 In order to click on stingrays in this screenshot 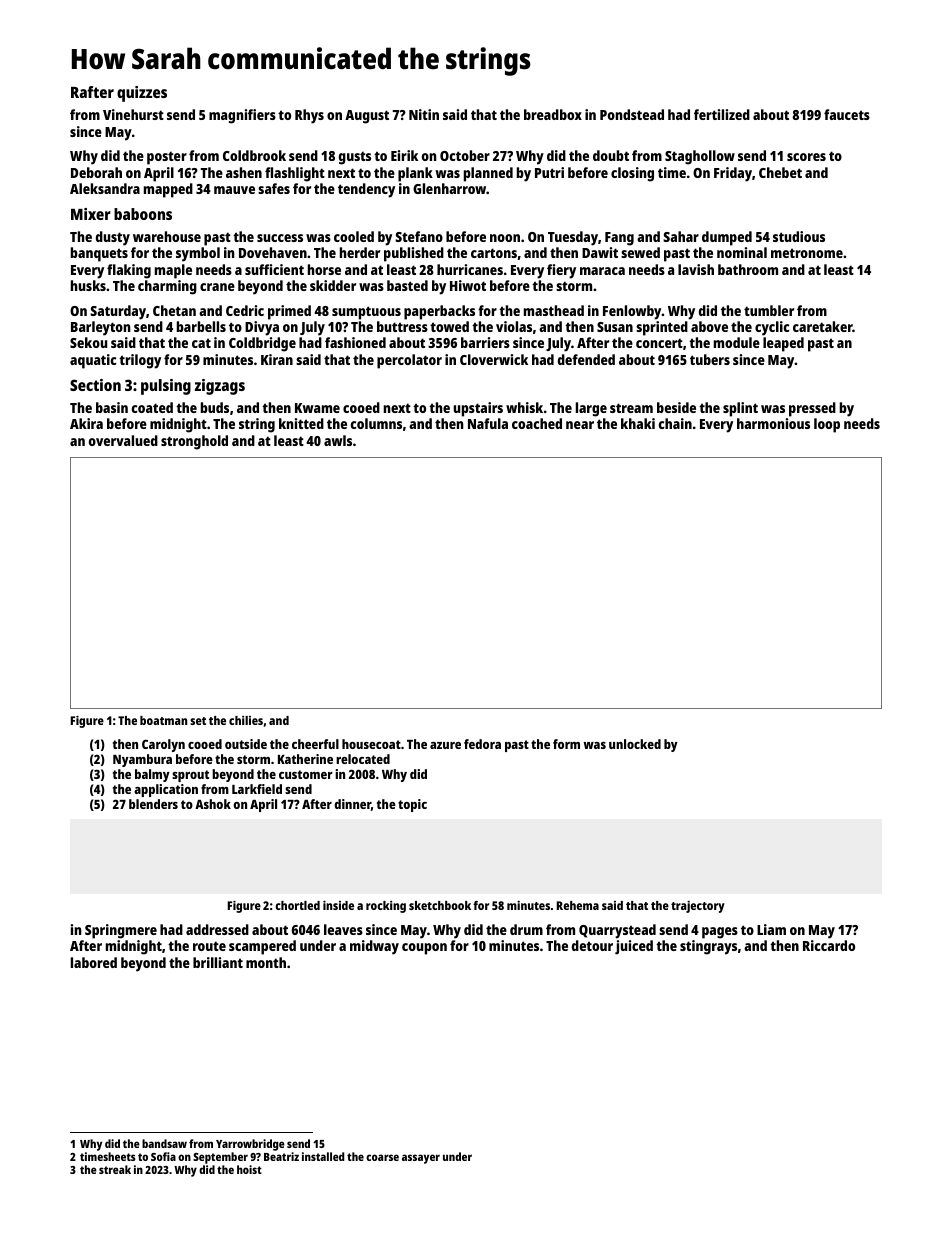, I will do `click(708, 947)`.
